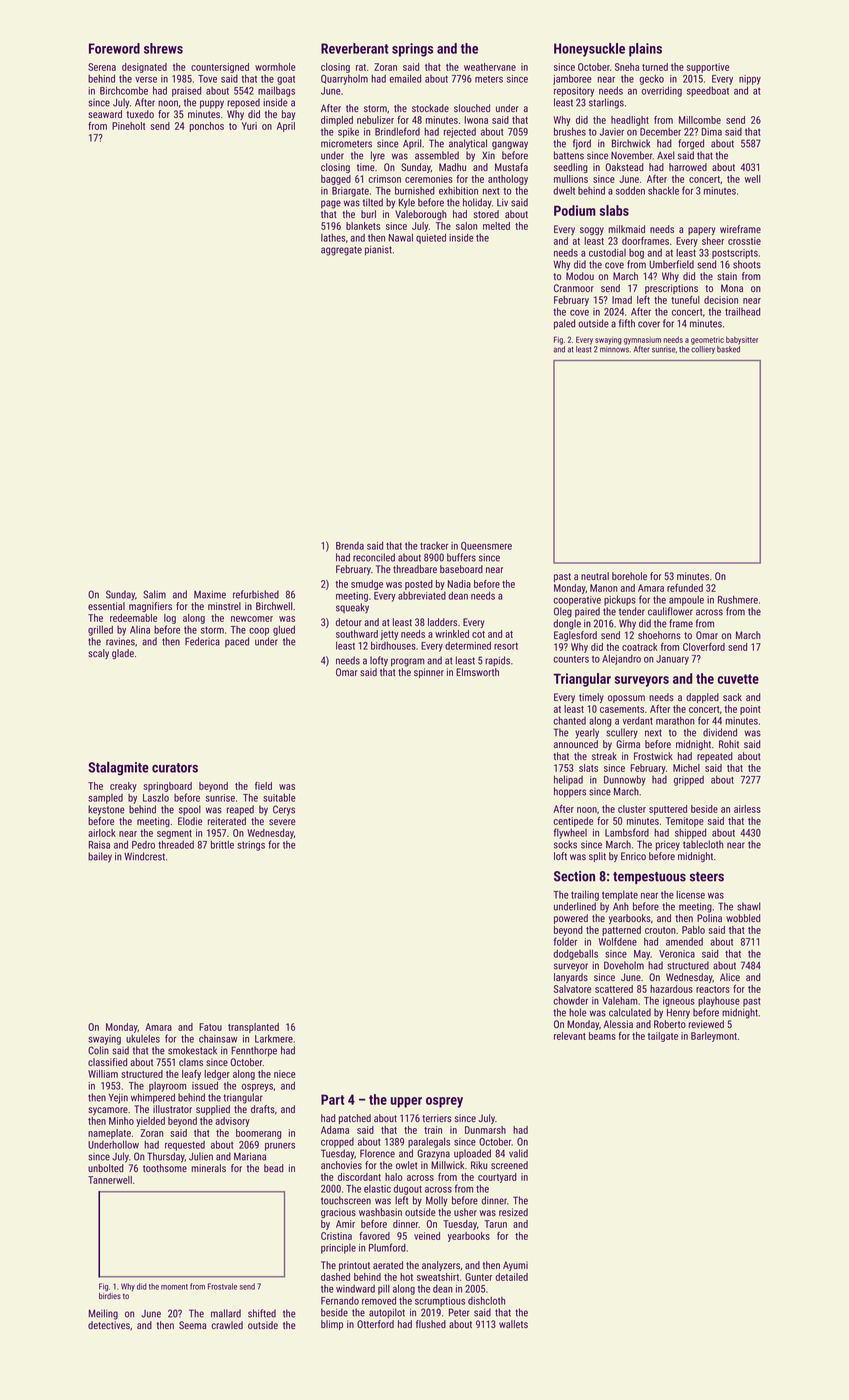 This screenshot has height=1400, width=849. Describe the element at coordinates (338, 1249) in the screenshot. I see `principle` at that location.
